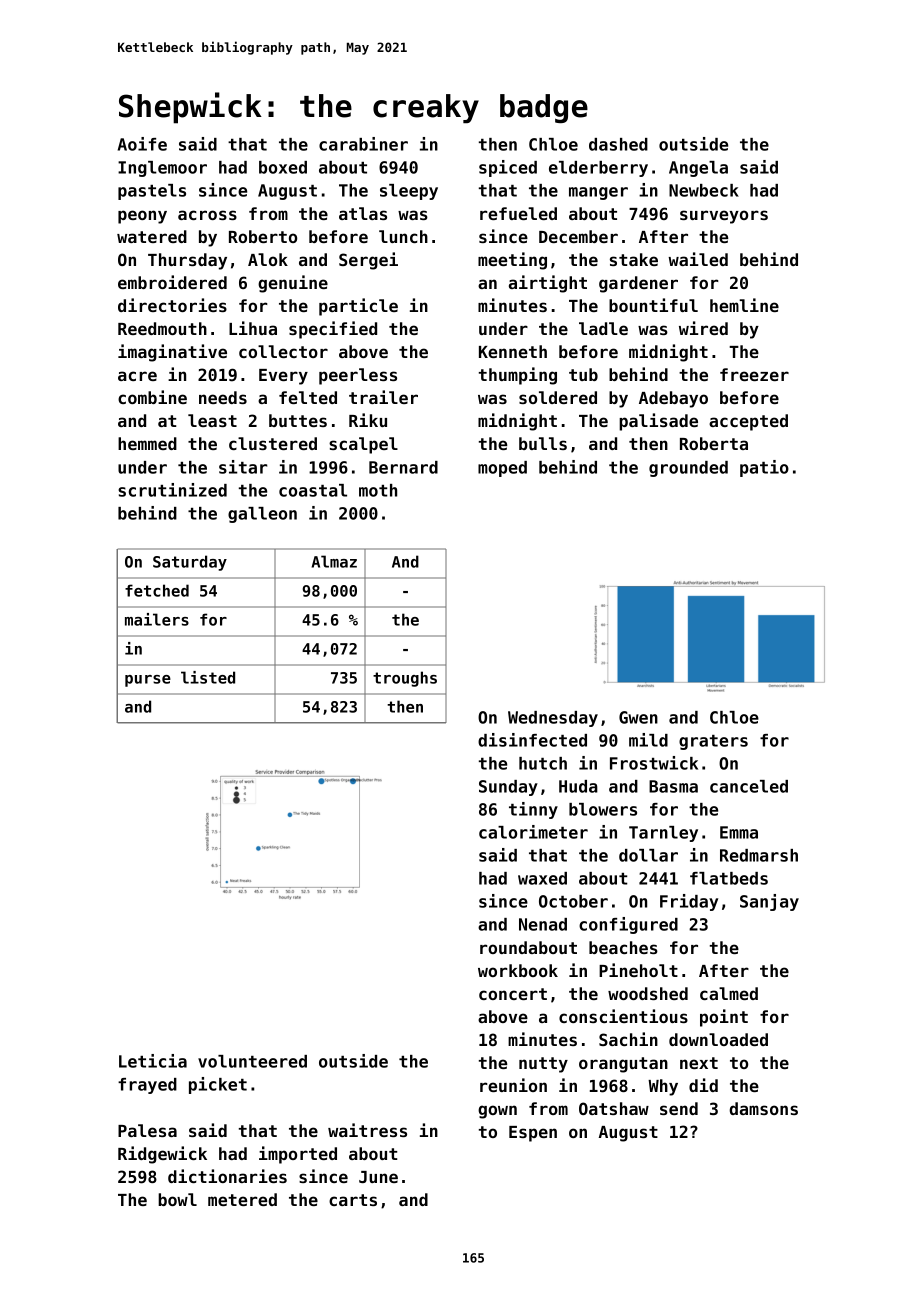 The height and width of the screenshot is (1308, 924). I want to click on moped, so click(502, 469).
